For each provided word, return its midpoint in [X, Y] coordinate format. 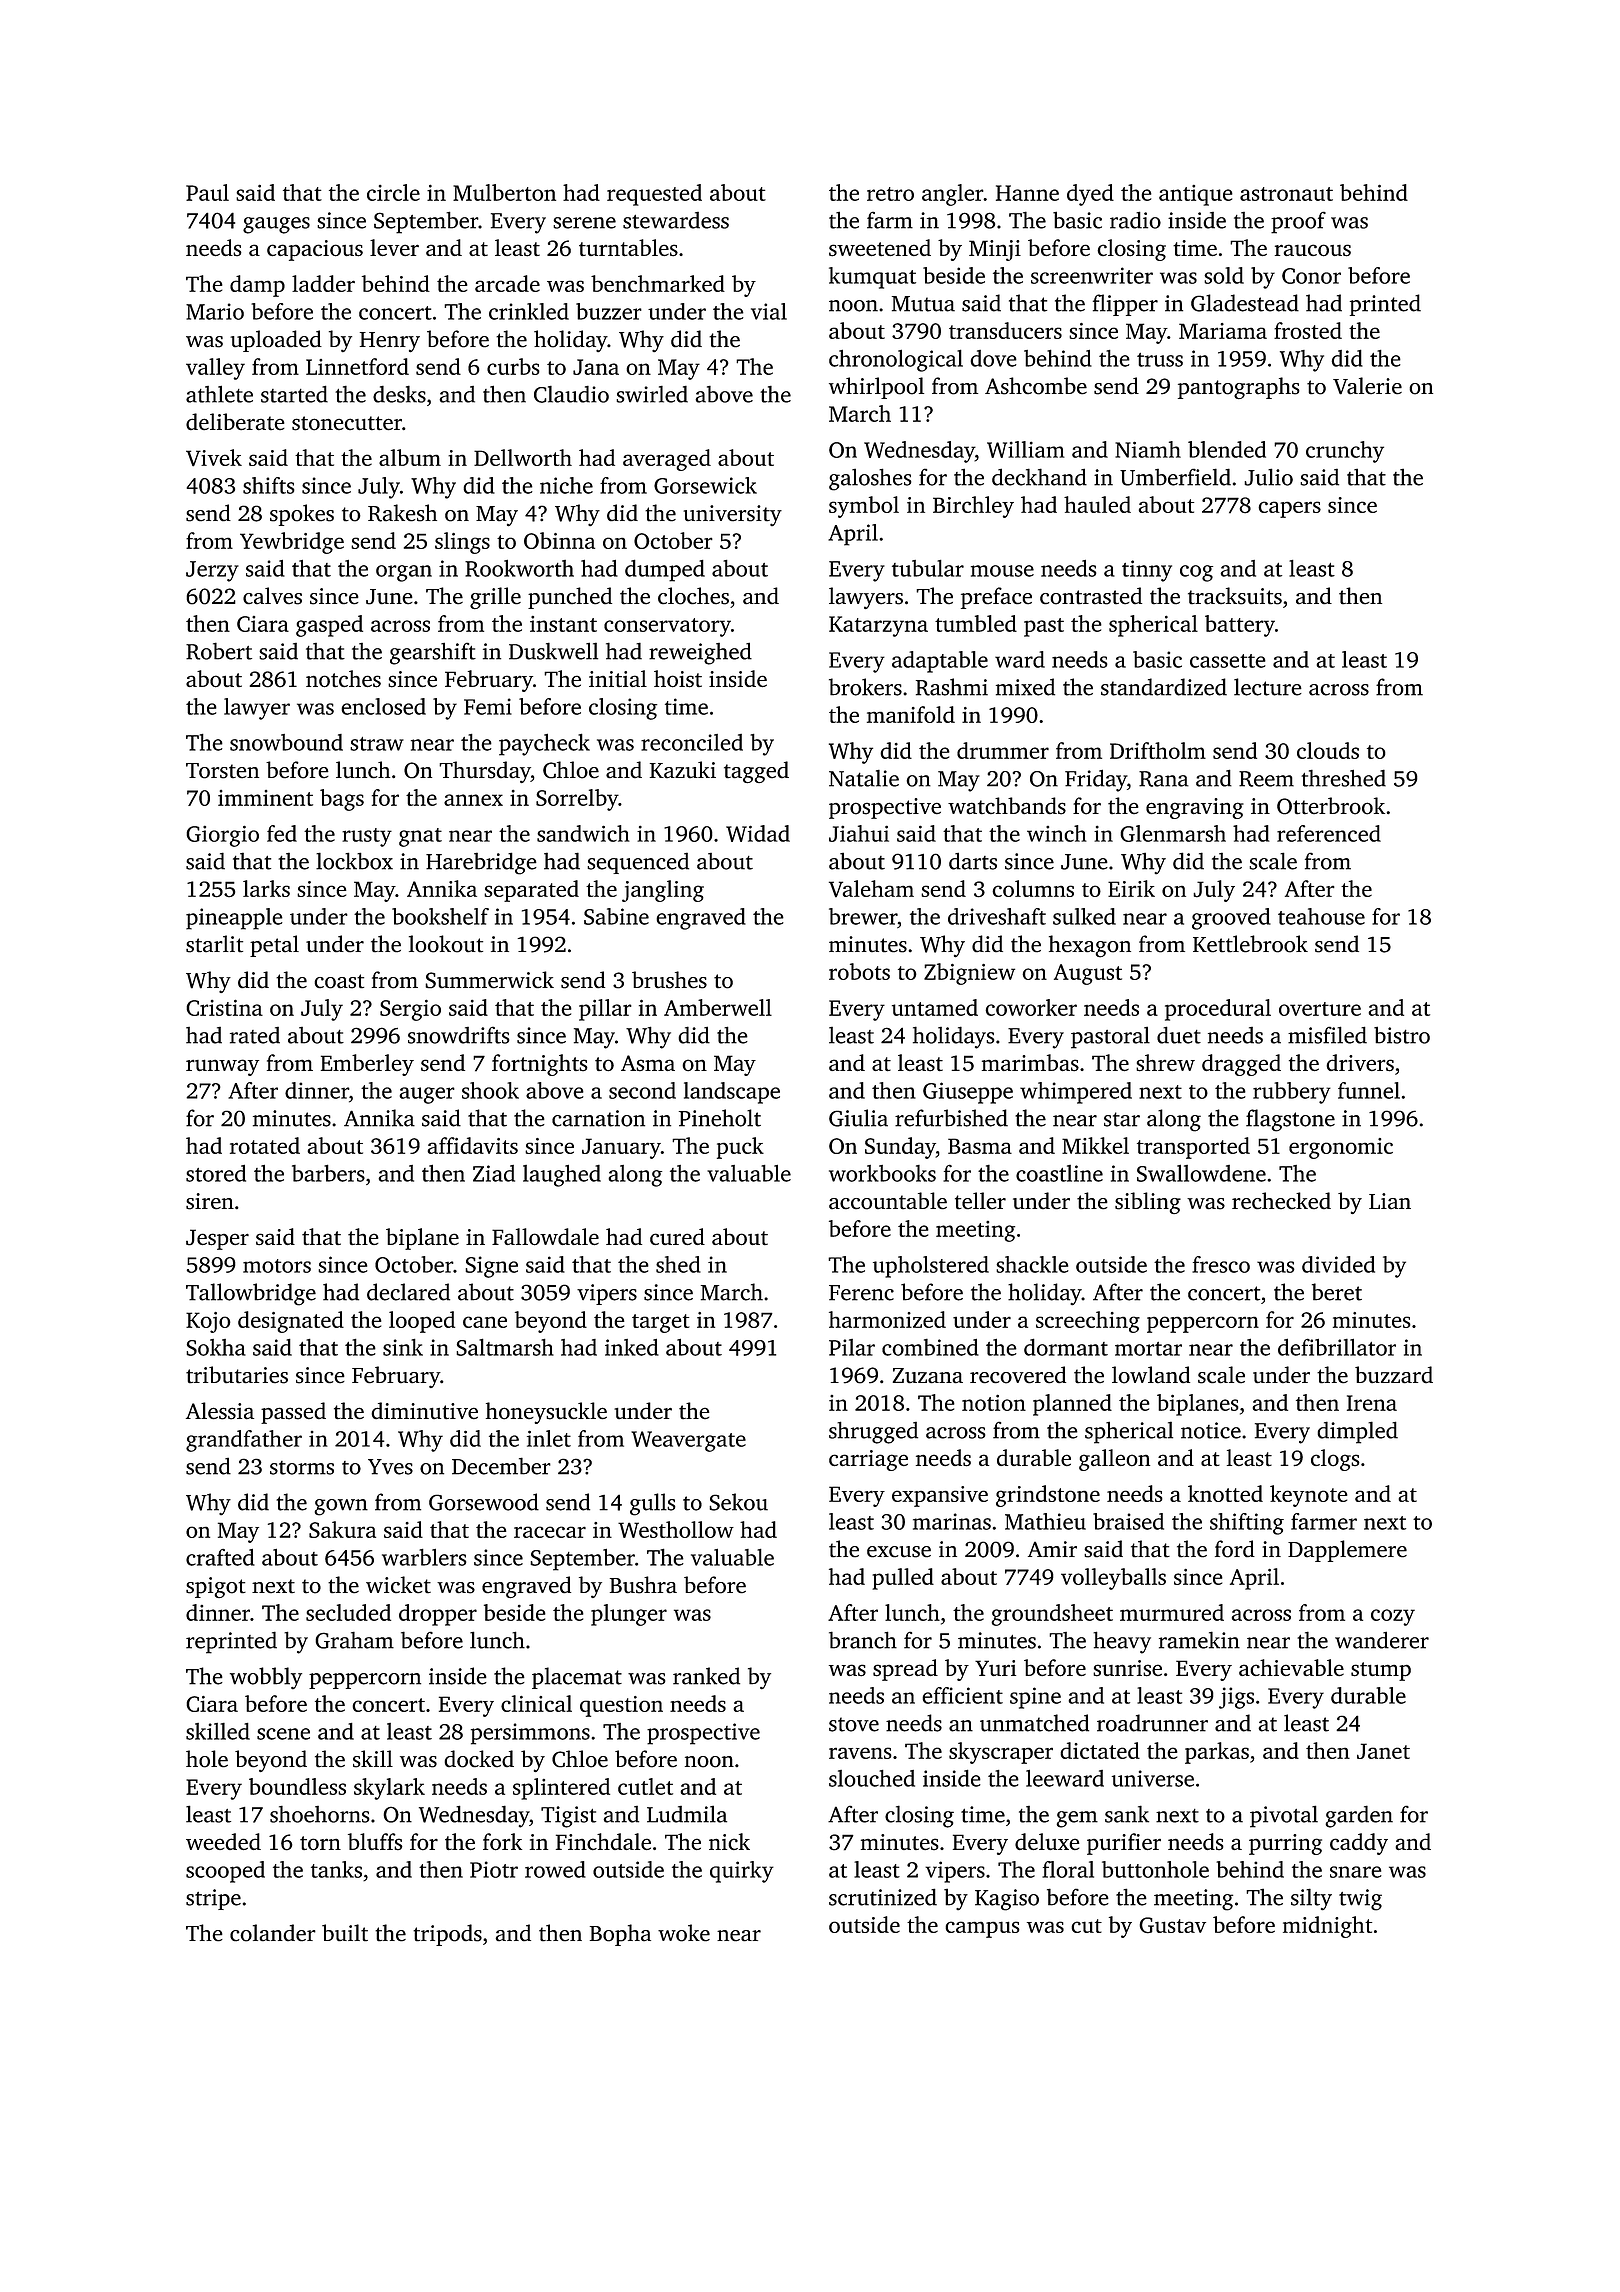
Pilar [852, 1347]
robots [859, 971]
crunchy [1345, 452]
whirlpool [876, 388]
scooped [225, 1872]
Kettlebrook [1250, 944]
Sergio [410, 1010]
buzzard [1394, 1374]
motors [277, 1266]
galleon [1114, 1460]
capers [1289, 509]
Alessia [220, 1411]
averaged [667, 460]
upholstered [931, 1267]
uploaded [276, 341]
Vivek [214, 458]
